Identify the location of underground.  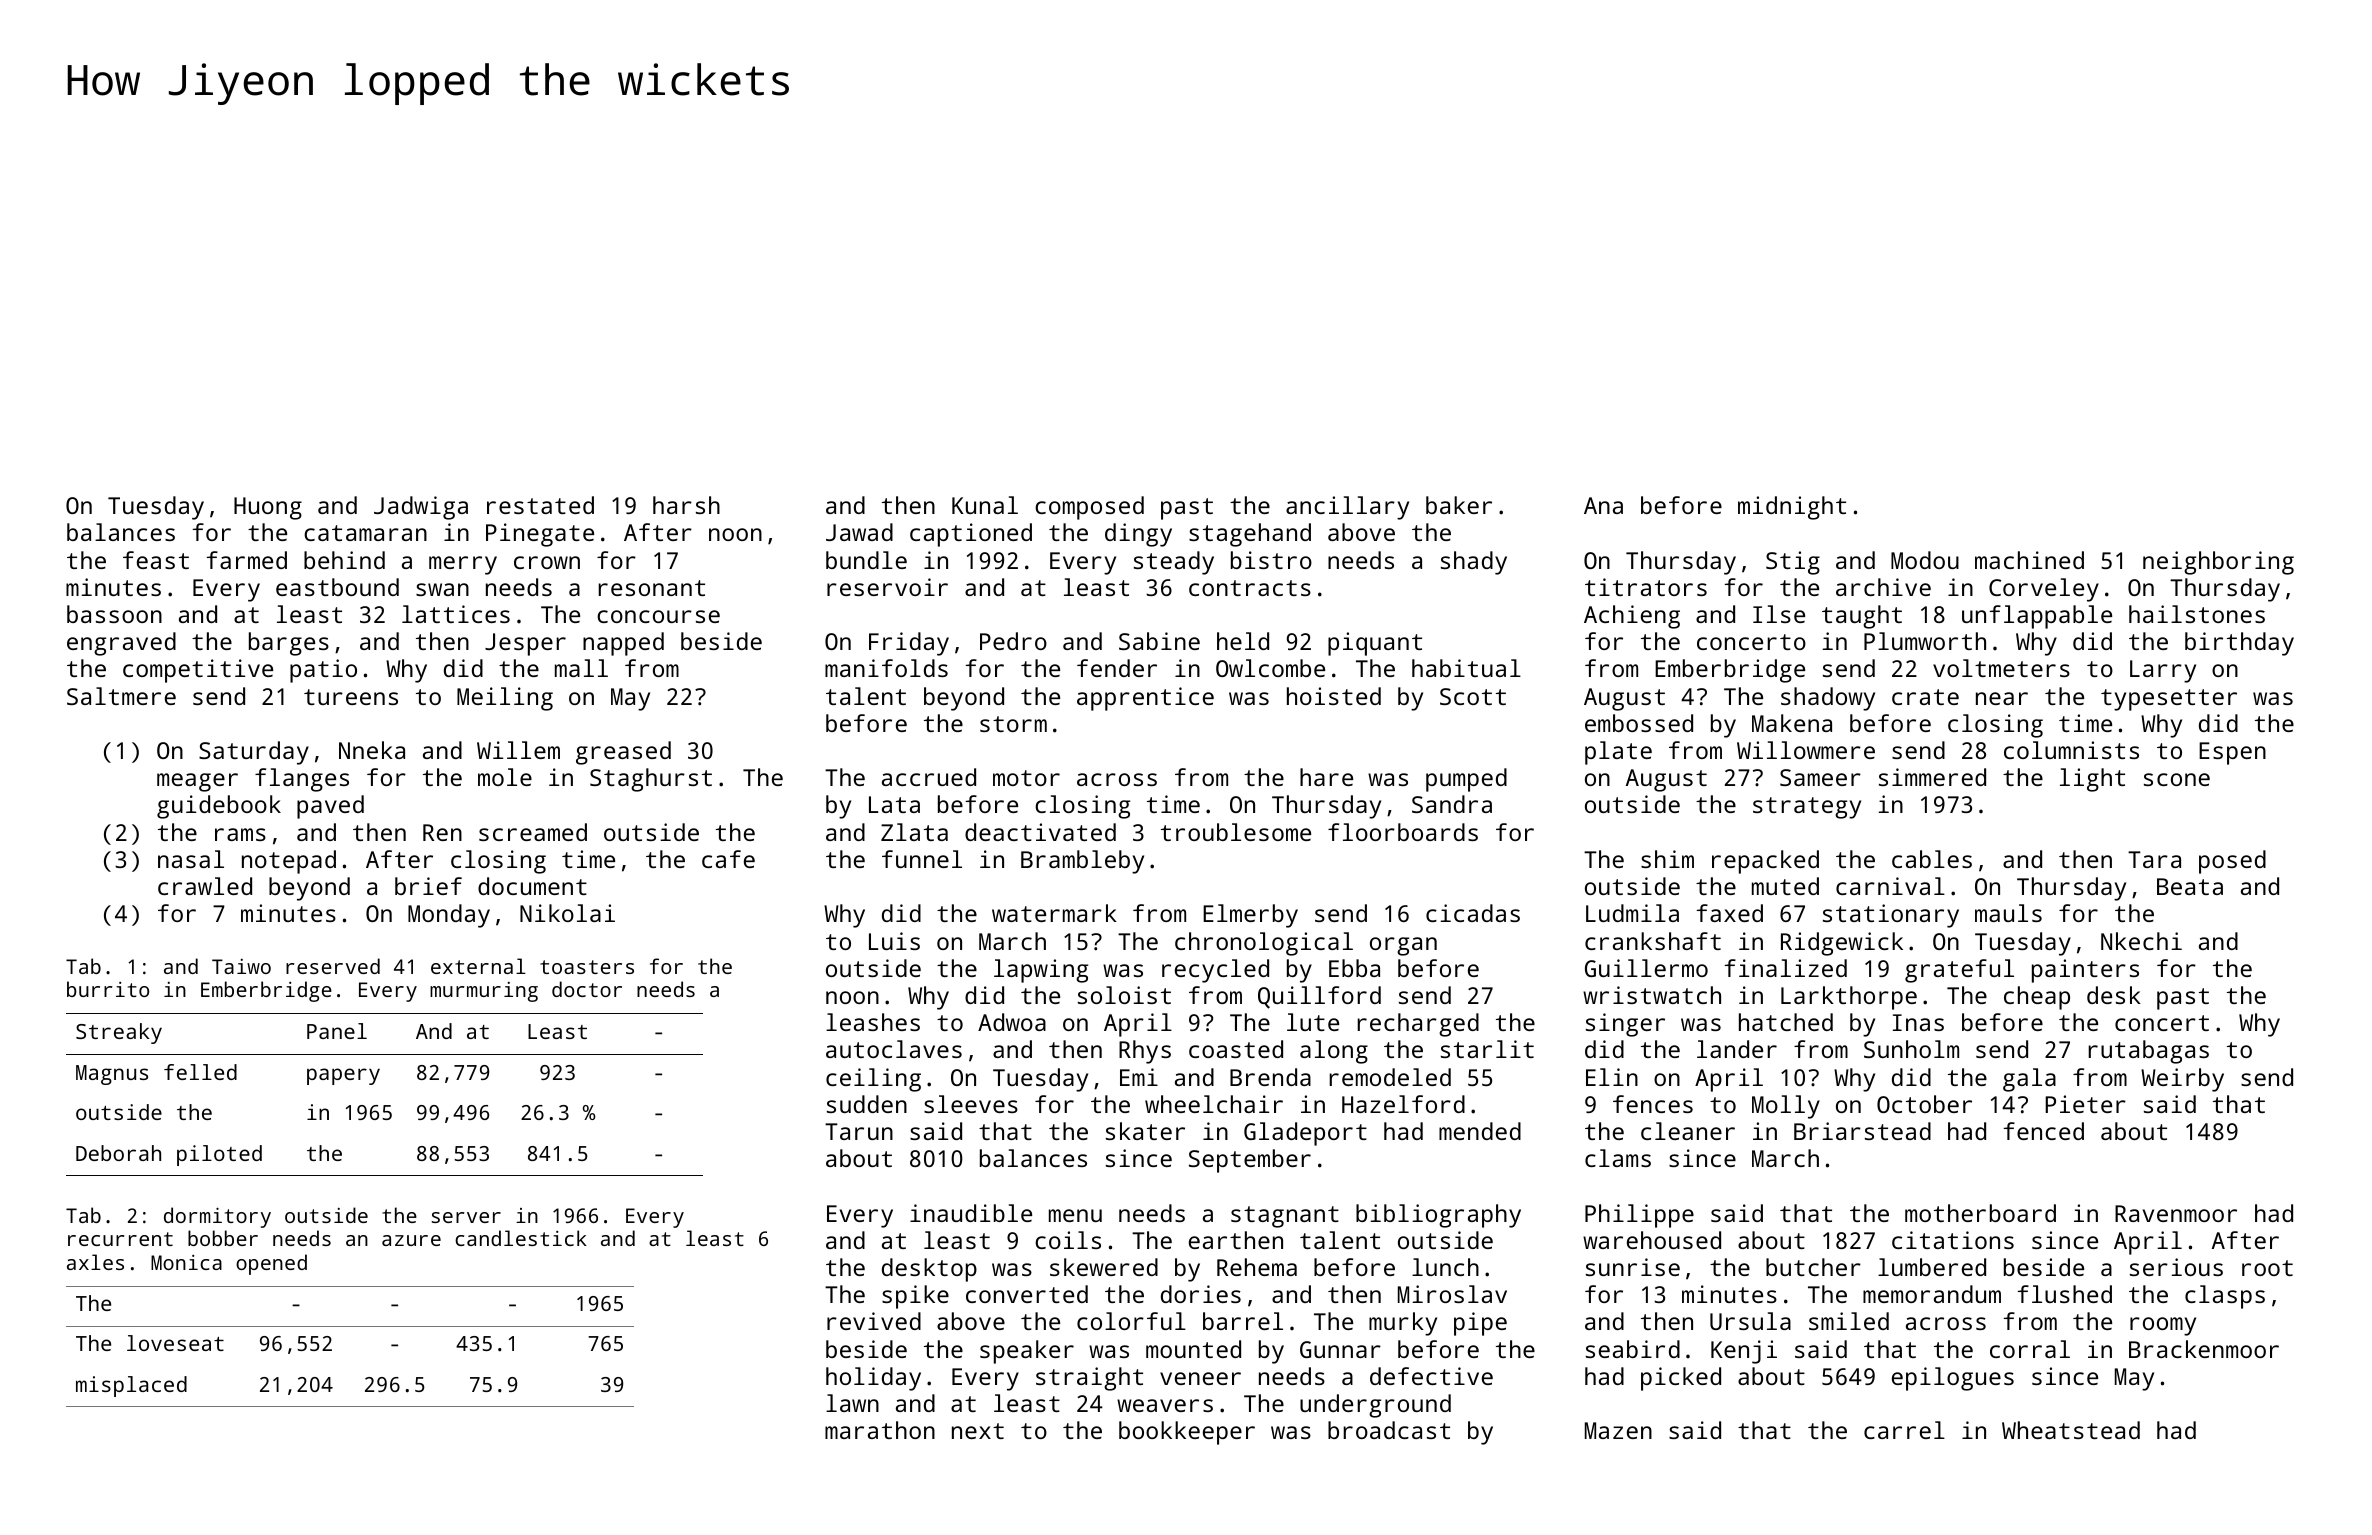
(1375, 1406).
